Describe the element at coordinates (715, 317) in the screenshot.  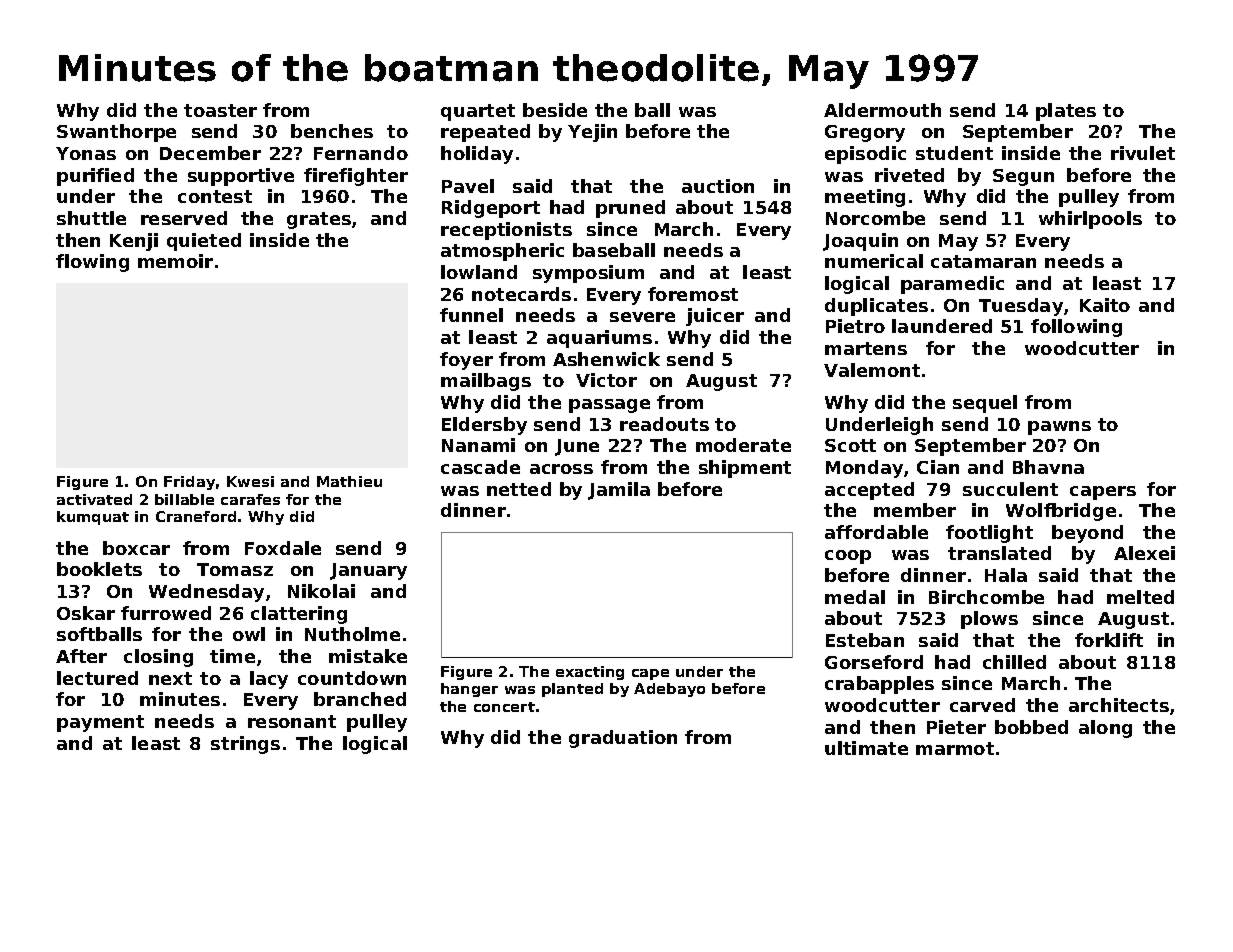
I see `juicer` at that location.
